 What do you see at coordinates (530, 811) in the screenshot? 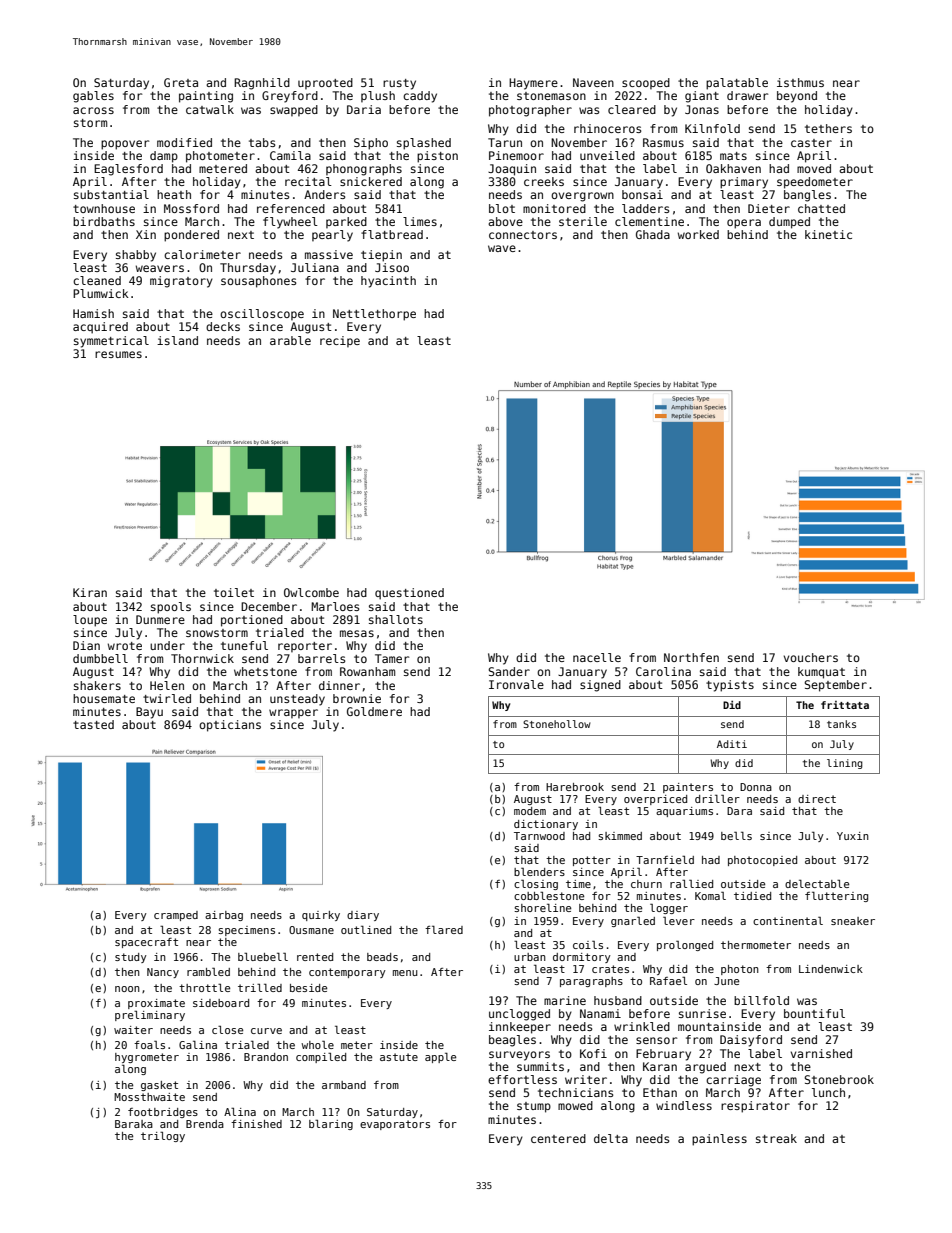
I see `modem` at bounding box center [530, 811].
